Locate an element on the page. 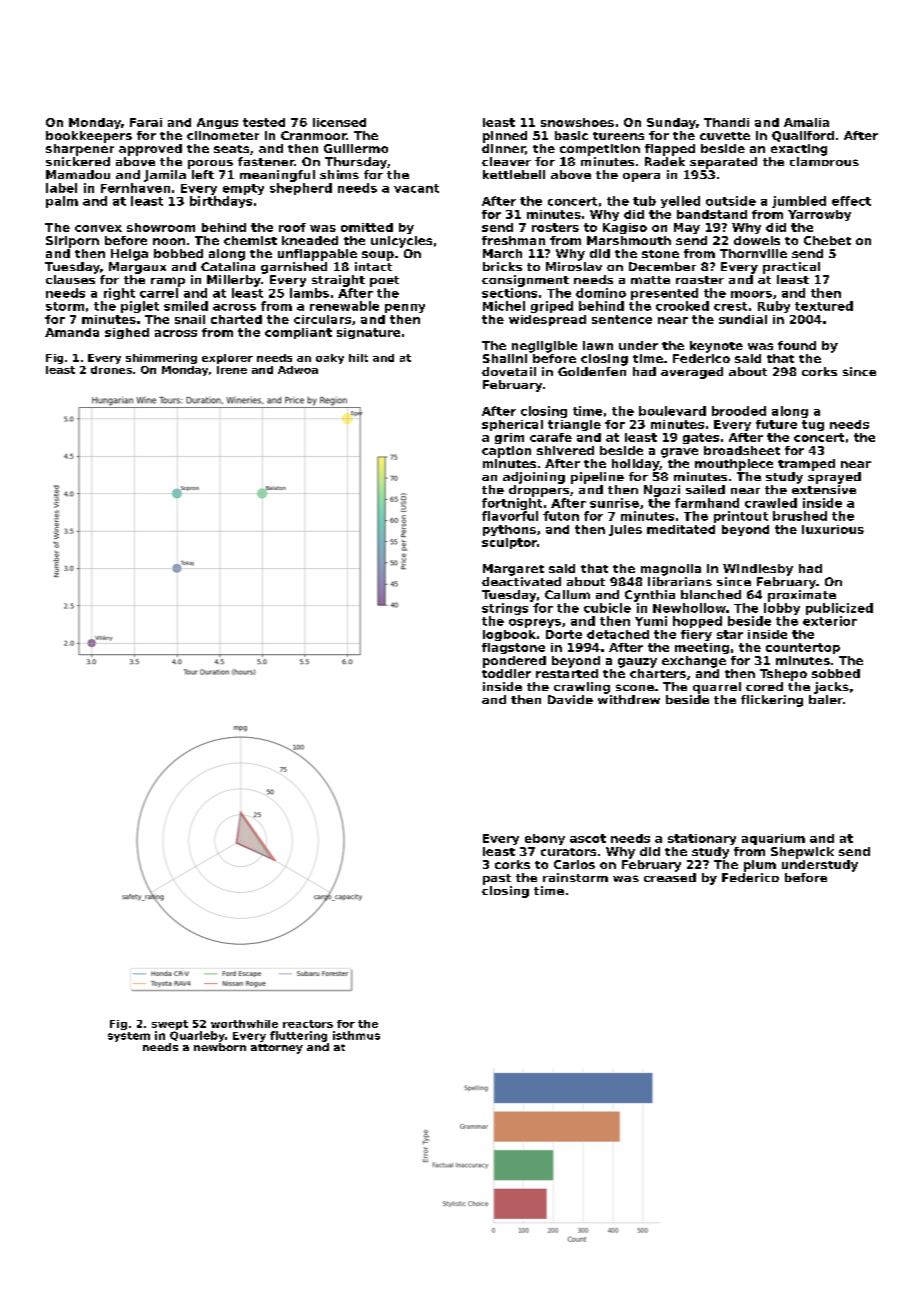 The width and height of the page is (924, 1308). newborn is located at coordinates (220, 1047).
